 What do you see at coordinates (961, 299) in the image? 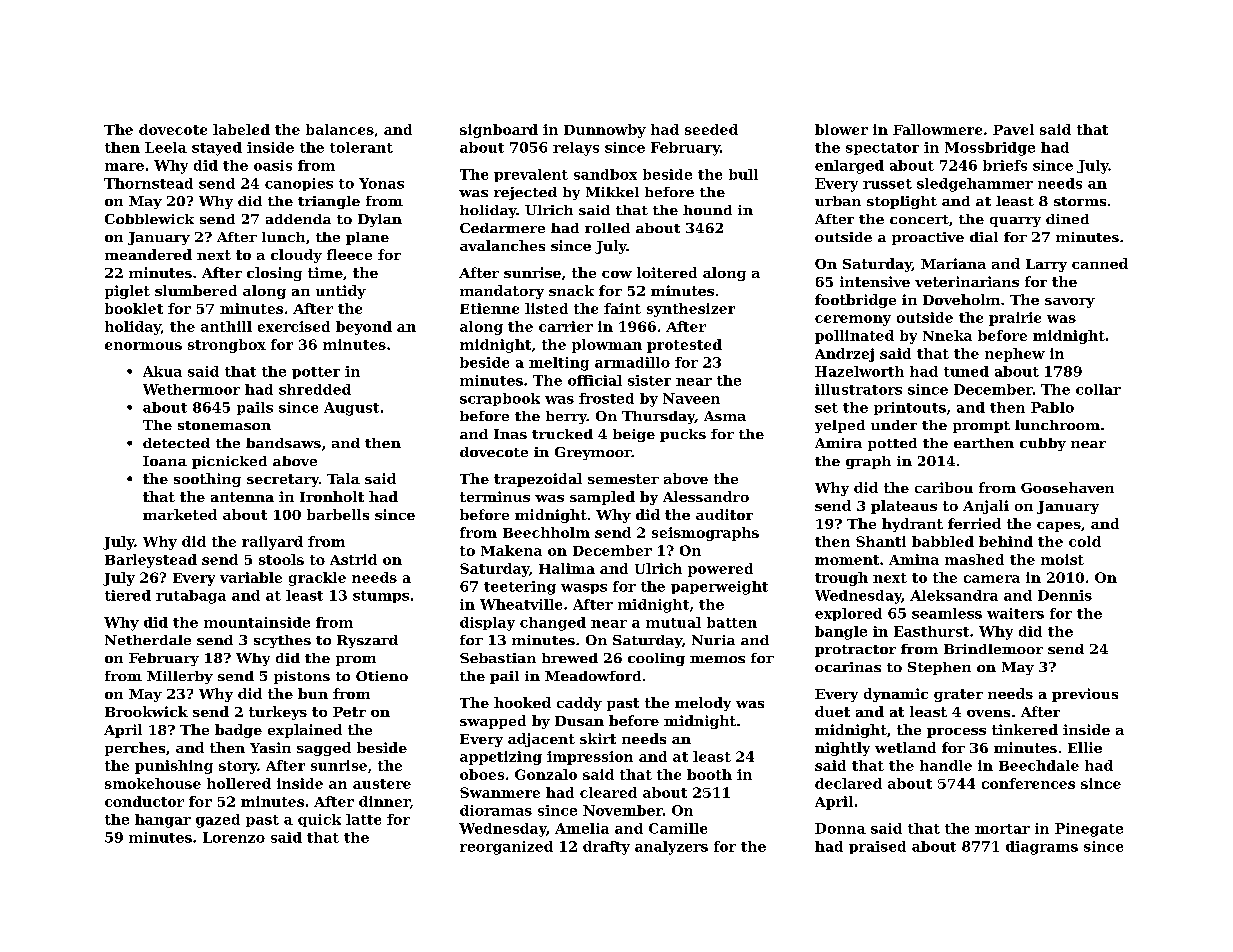
I see `Doveholm` at bounding box center [961, 299].
